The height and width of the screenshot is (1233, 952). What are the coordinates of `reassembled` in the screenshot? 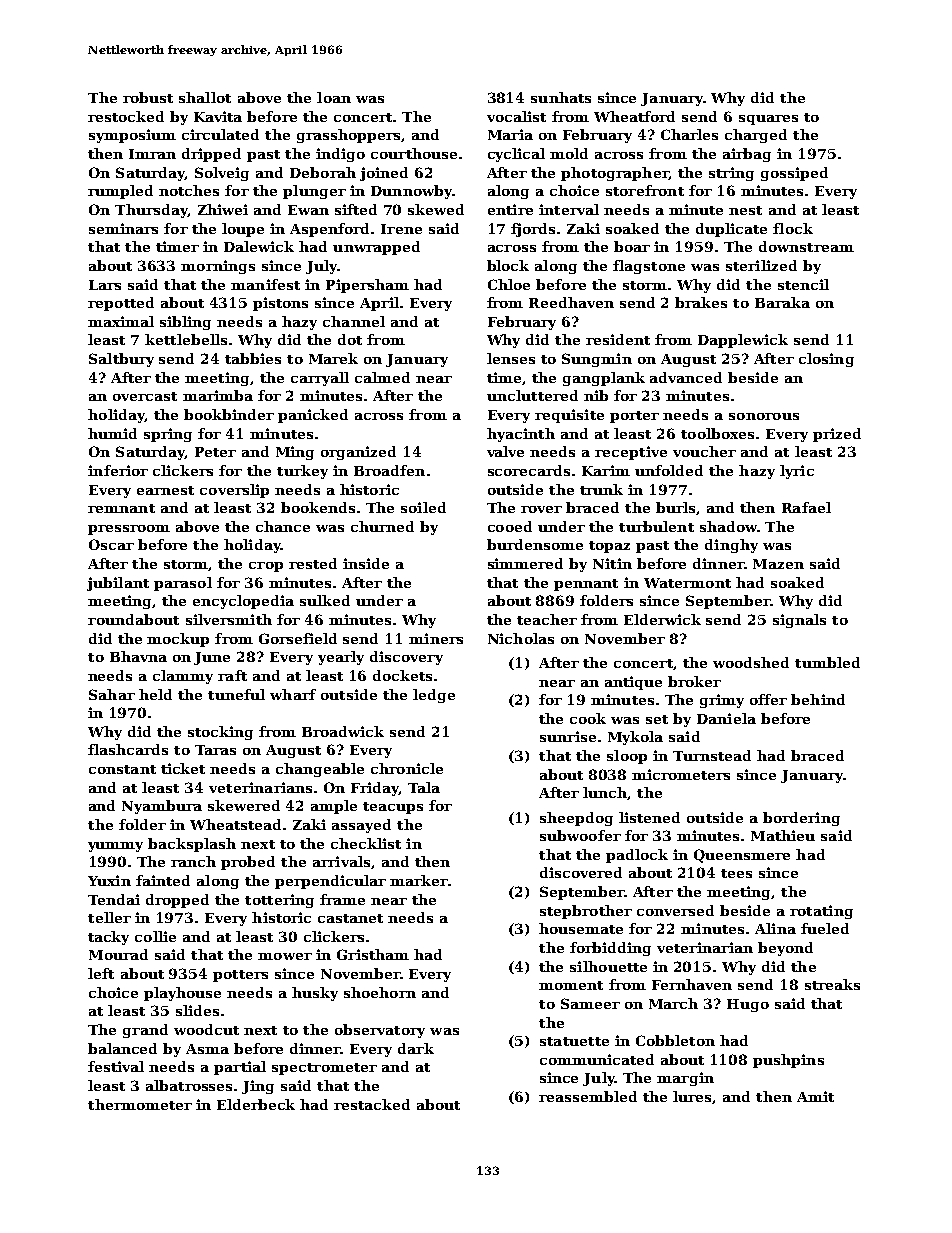 It's located at (588, 1096).
